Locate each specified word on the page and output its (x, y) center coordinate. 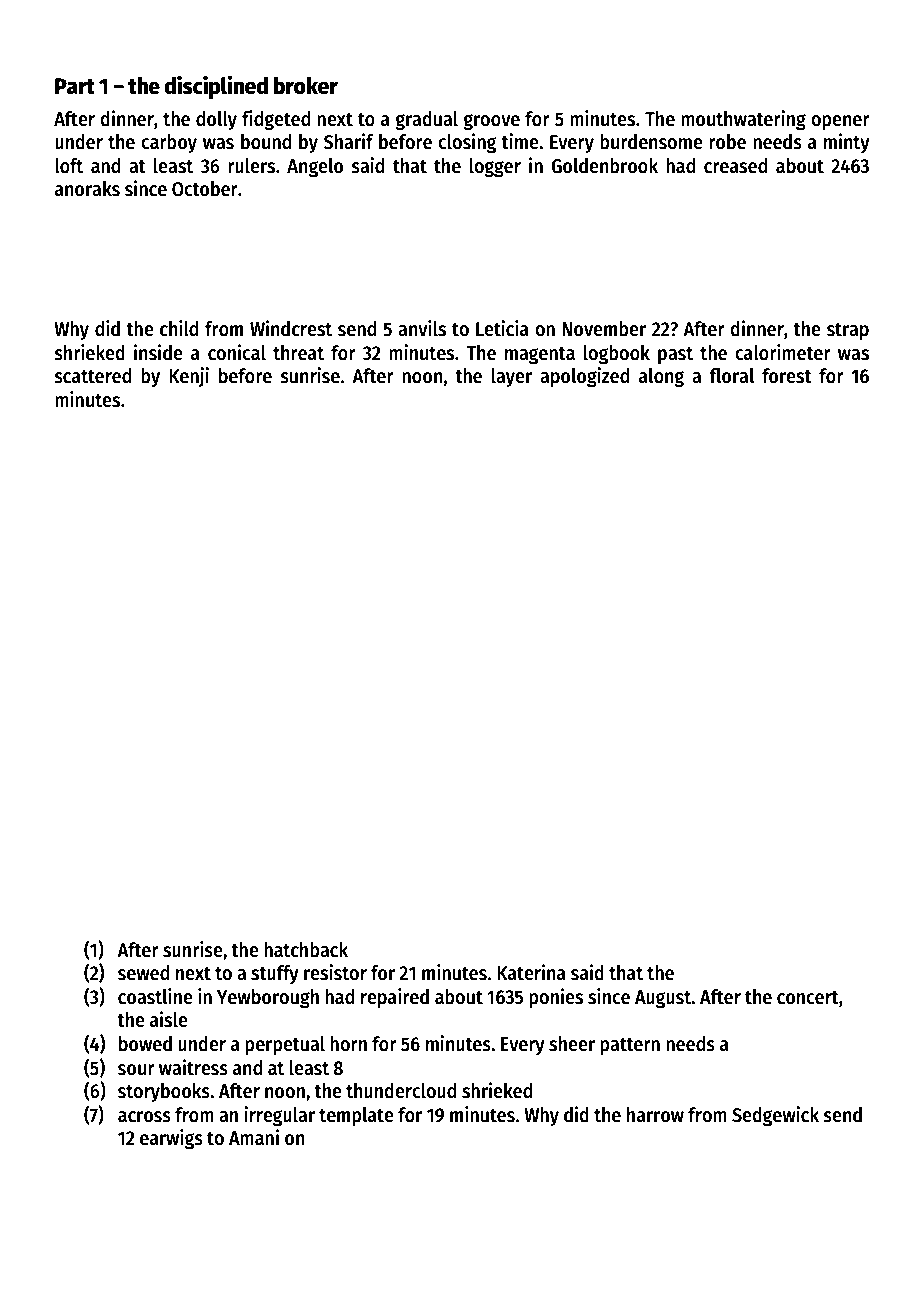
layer (512, 377)
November (604, 329)
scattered (92, 376)
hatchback (306, 950)
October (205, 189)
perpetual (285, 1046)
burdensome (651, 142)
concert (808, 998)
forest (787, 376)
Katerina (531, 972)
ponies (556, 998)
